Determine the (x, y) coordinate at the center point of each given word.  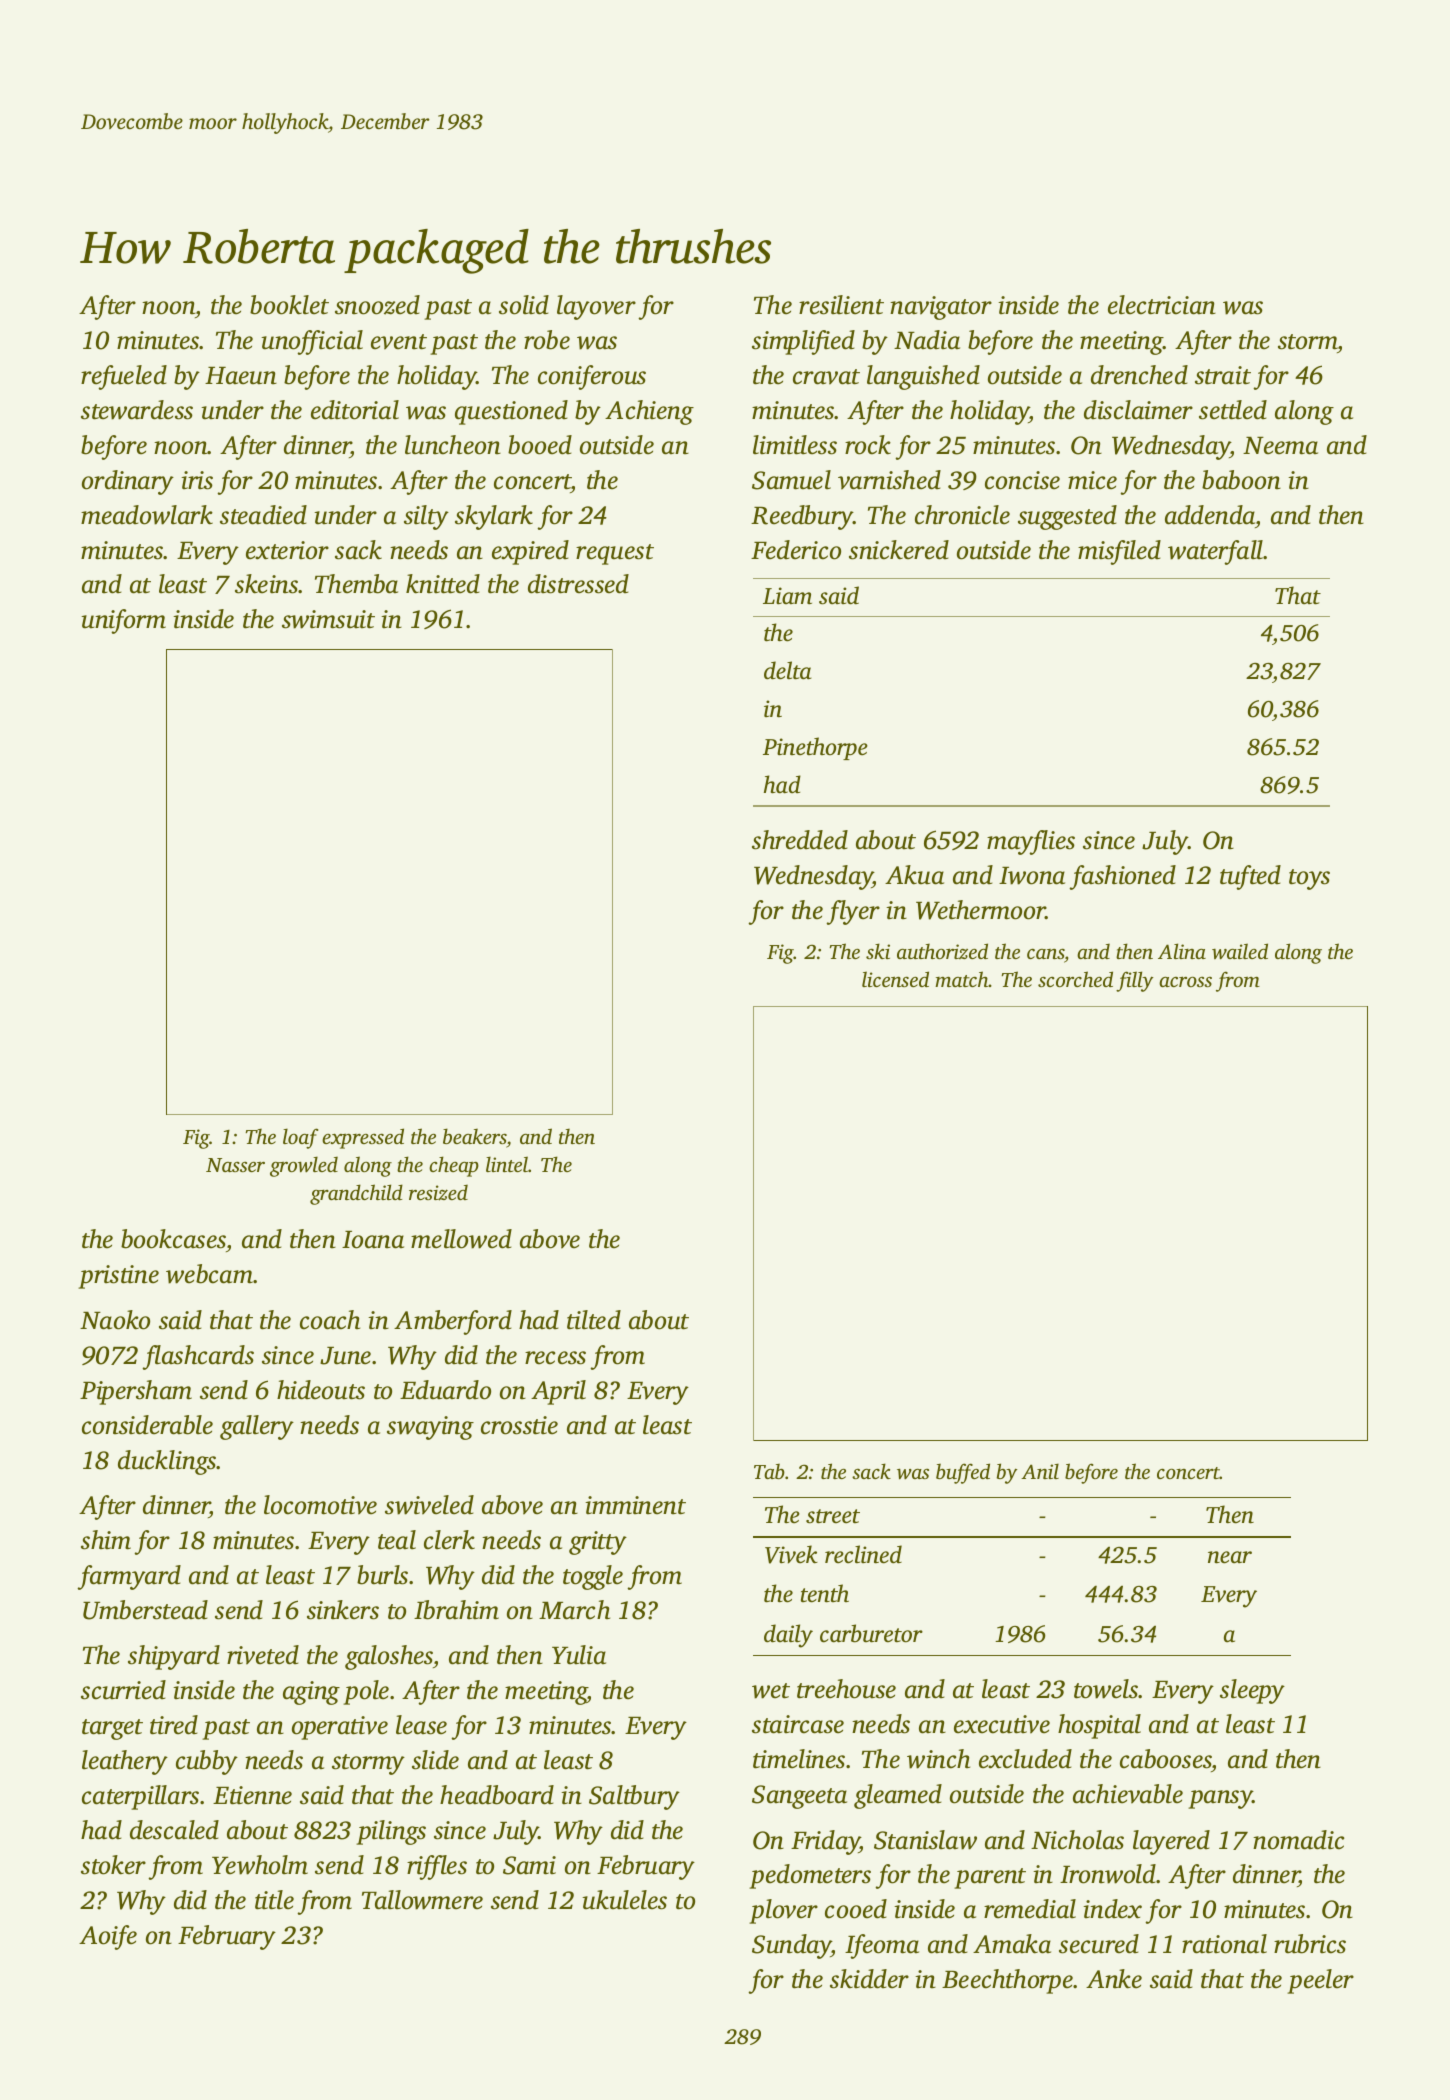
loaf (300, 1138)
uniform (123, 621)
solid (524, 305)
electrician (1162, 305)
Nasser (235, 1165)
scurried (123, 1690)
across (1185, 981)
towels (1106, 1689)
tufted (1250, 877)
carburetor (871, 1633)
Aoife (108, 1937)
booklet (289, 305)
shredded (800, 840)
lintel (507, 1164)
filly (1135, 981)
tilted (594, 1320)
